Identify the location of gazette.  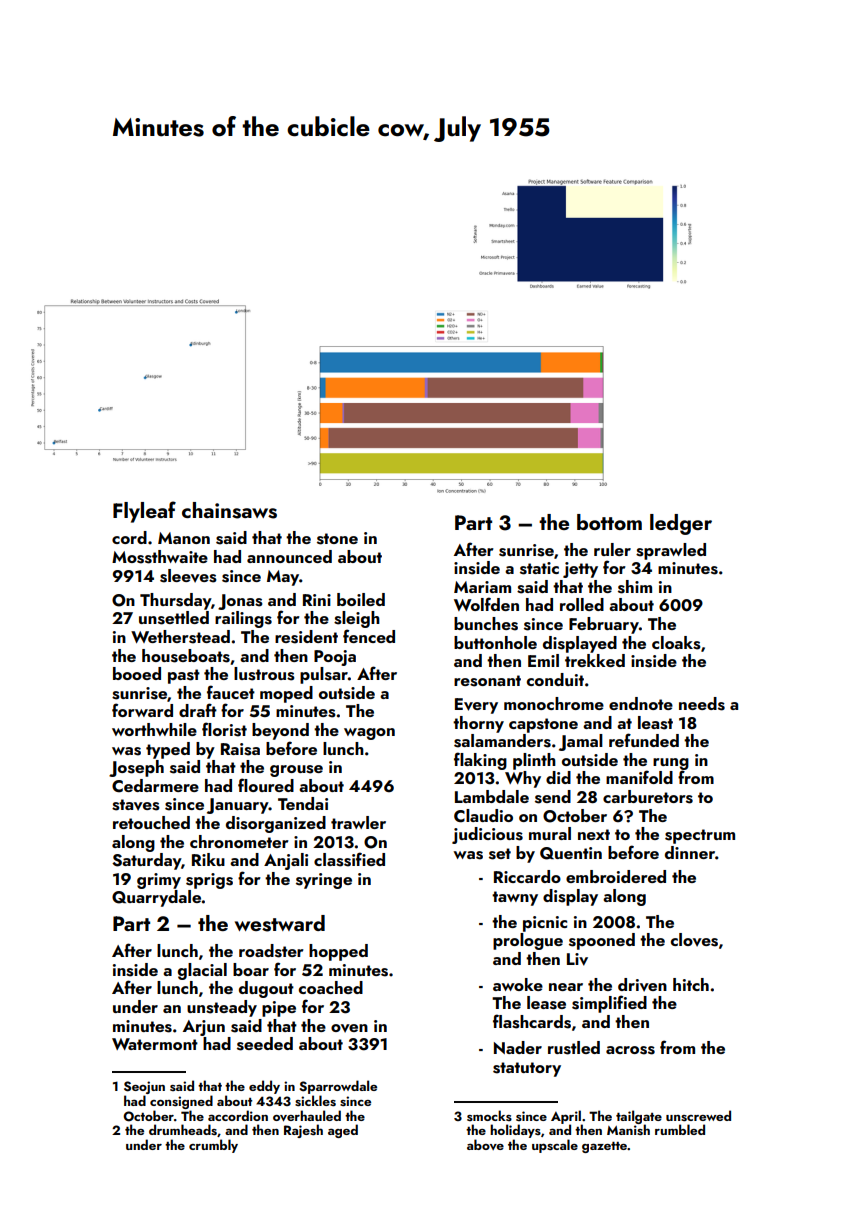
(604, 1147).
